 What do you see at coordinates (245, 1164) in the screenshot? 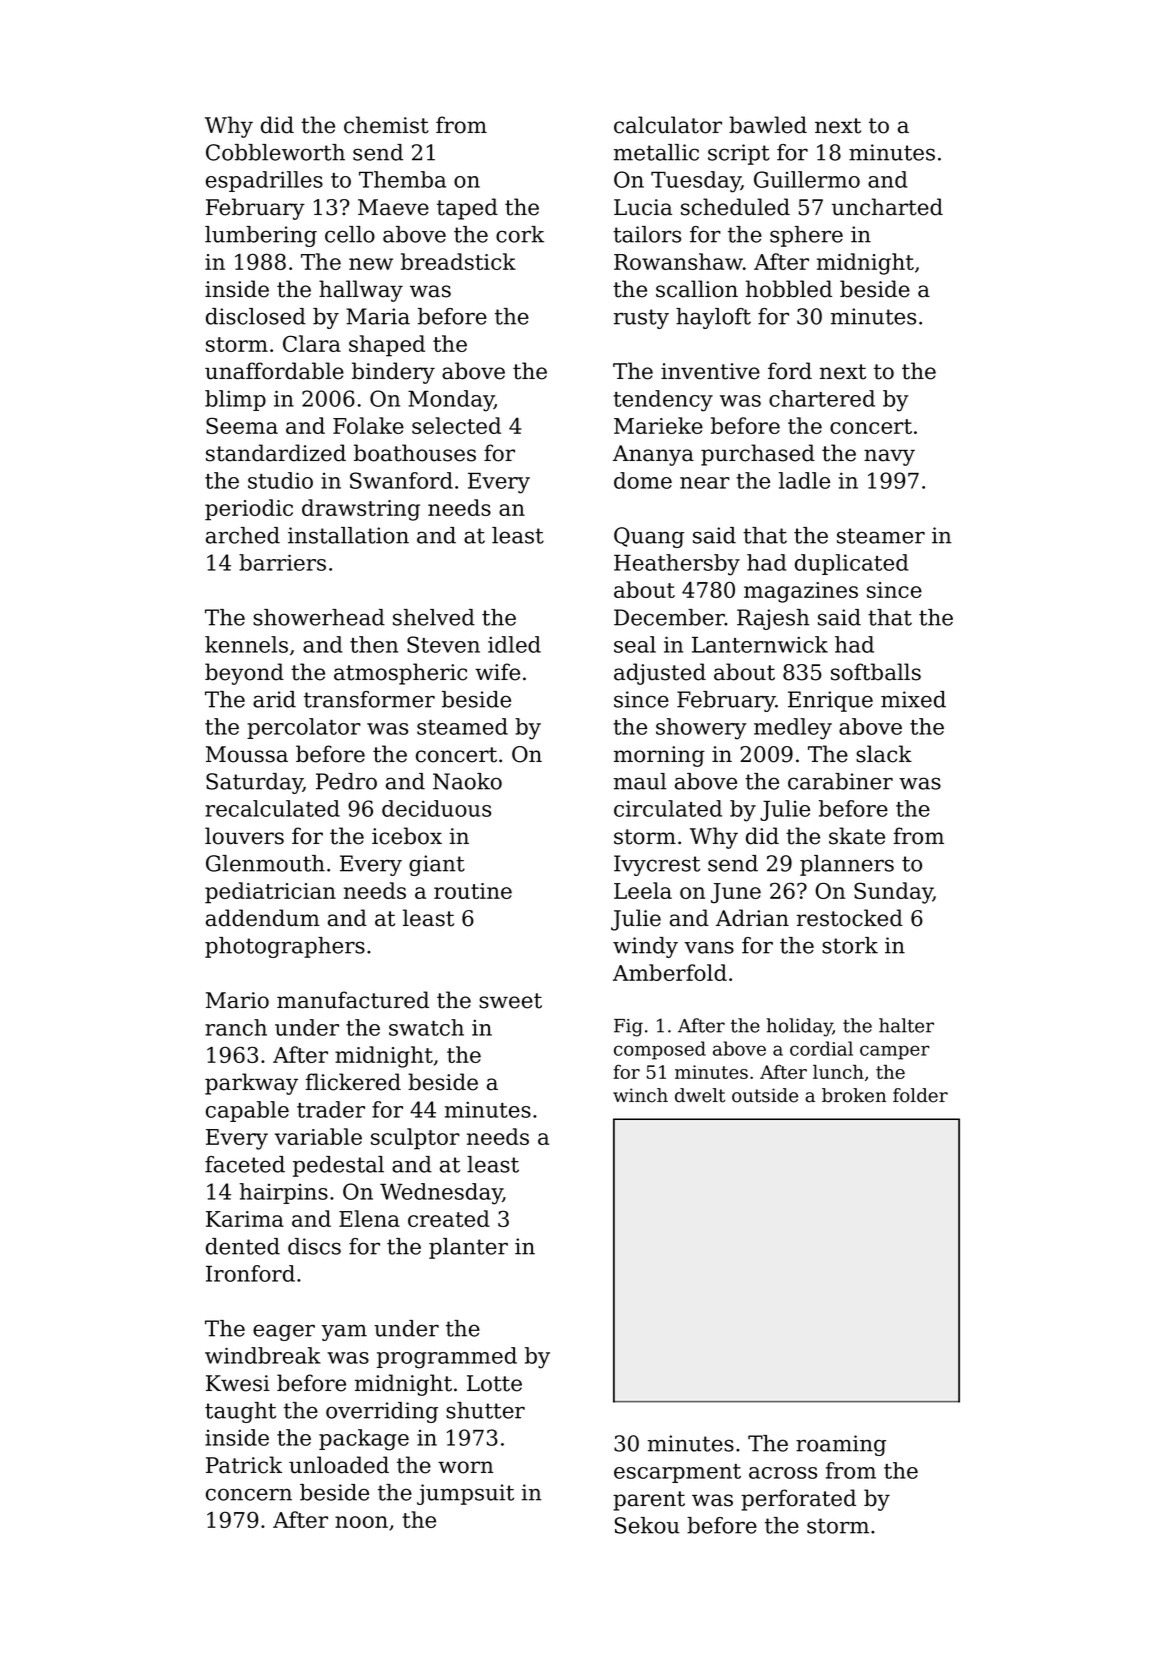
I see `faceted` at bounding box center [245, 1164].
